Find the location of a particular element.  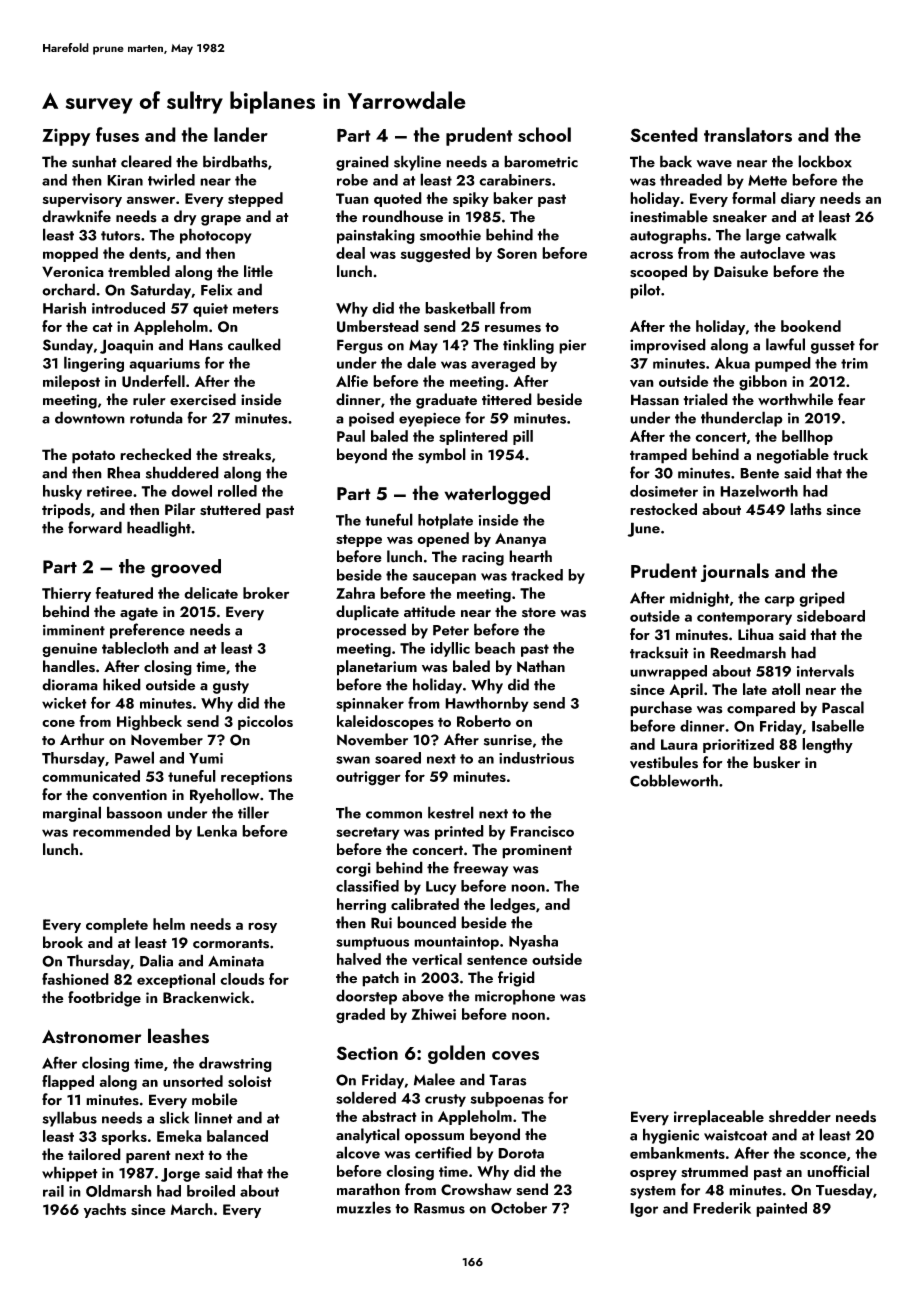

truck is located at coordinates (850, 454).
